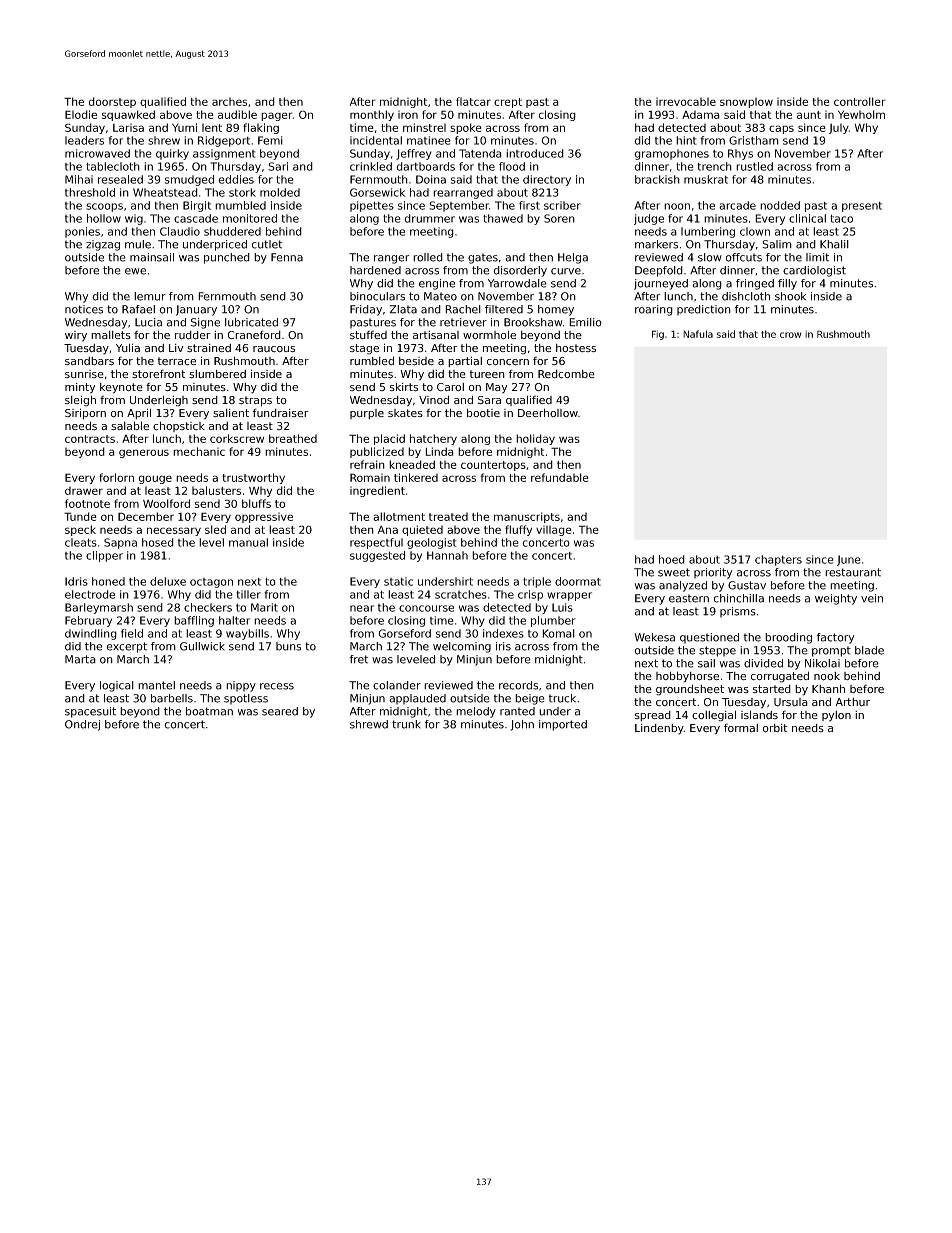  Describe the element at coordinates (814, 271) in the page. I see `cardiologist` at that location.
